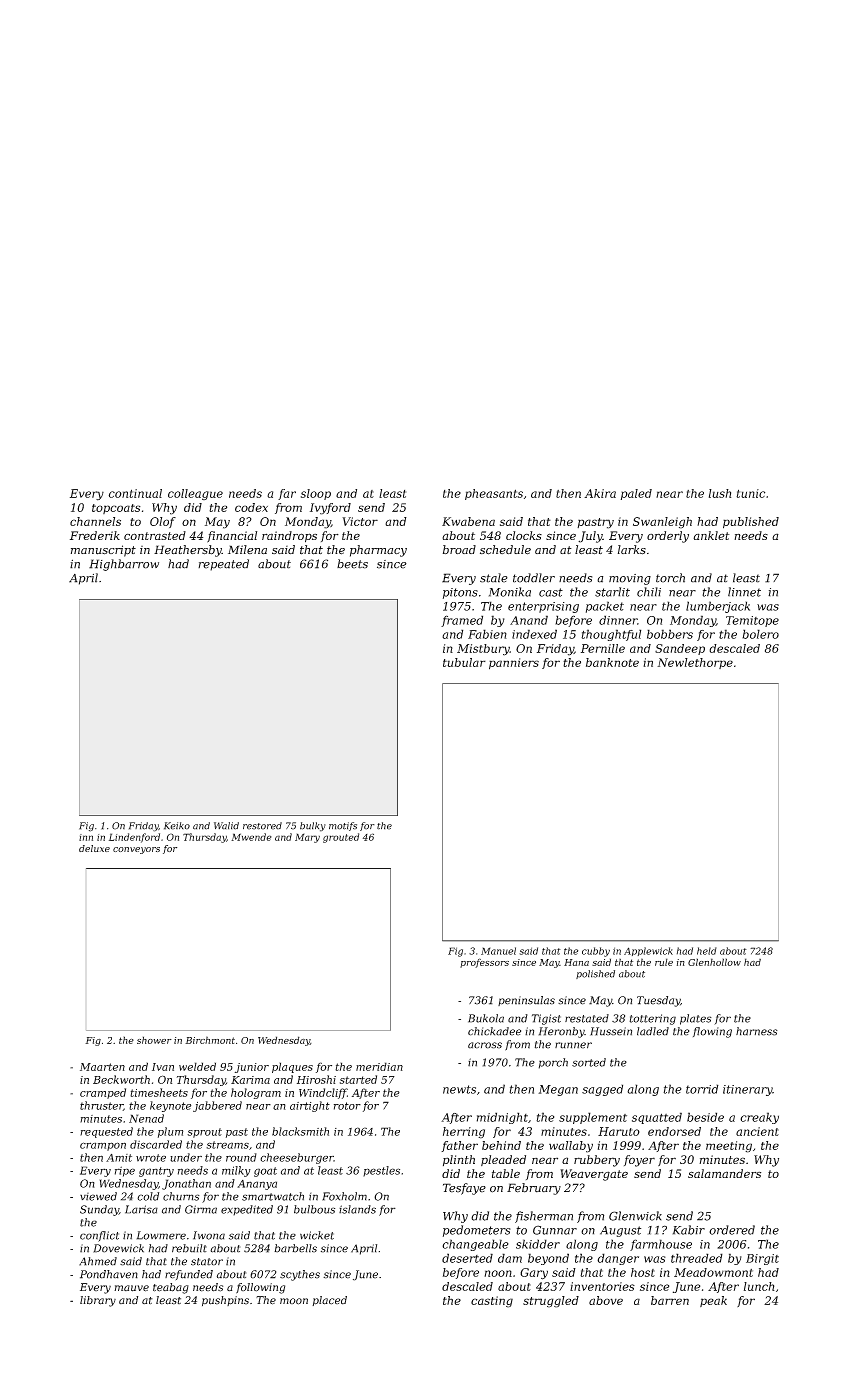 The image size is (849, 1400). What do you see at coordinates (648, 951) in the document?
I see `Applewick` at bounding box center [648, 951].
